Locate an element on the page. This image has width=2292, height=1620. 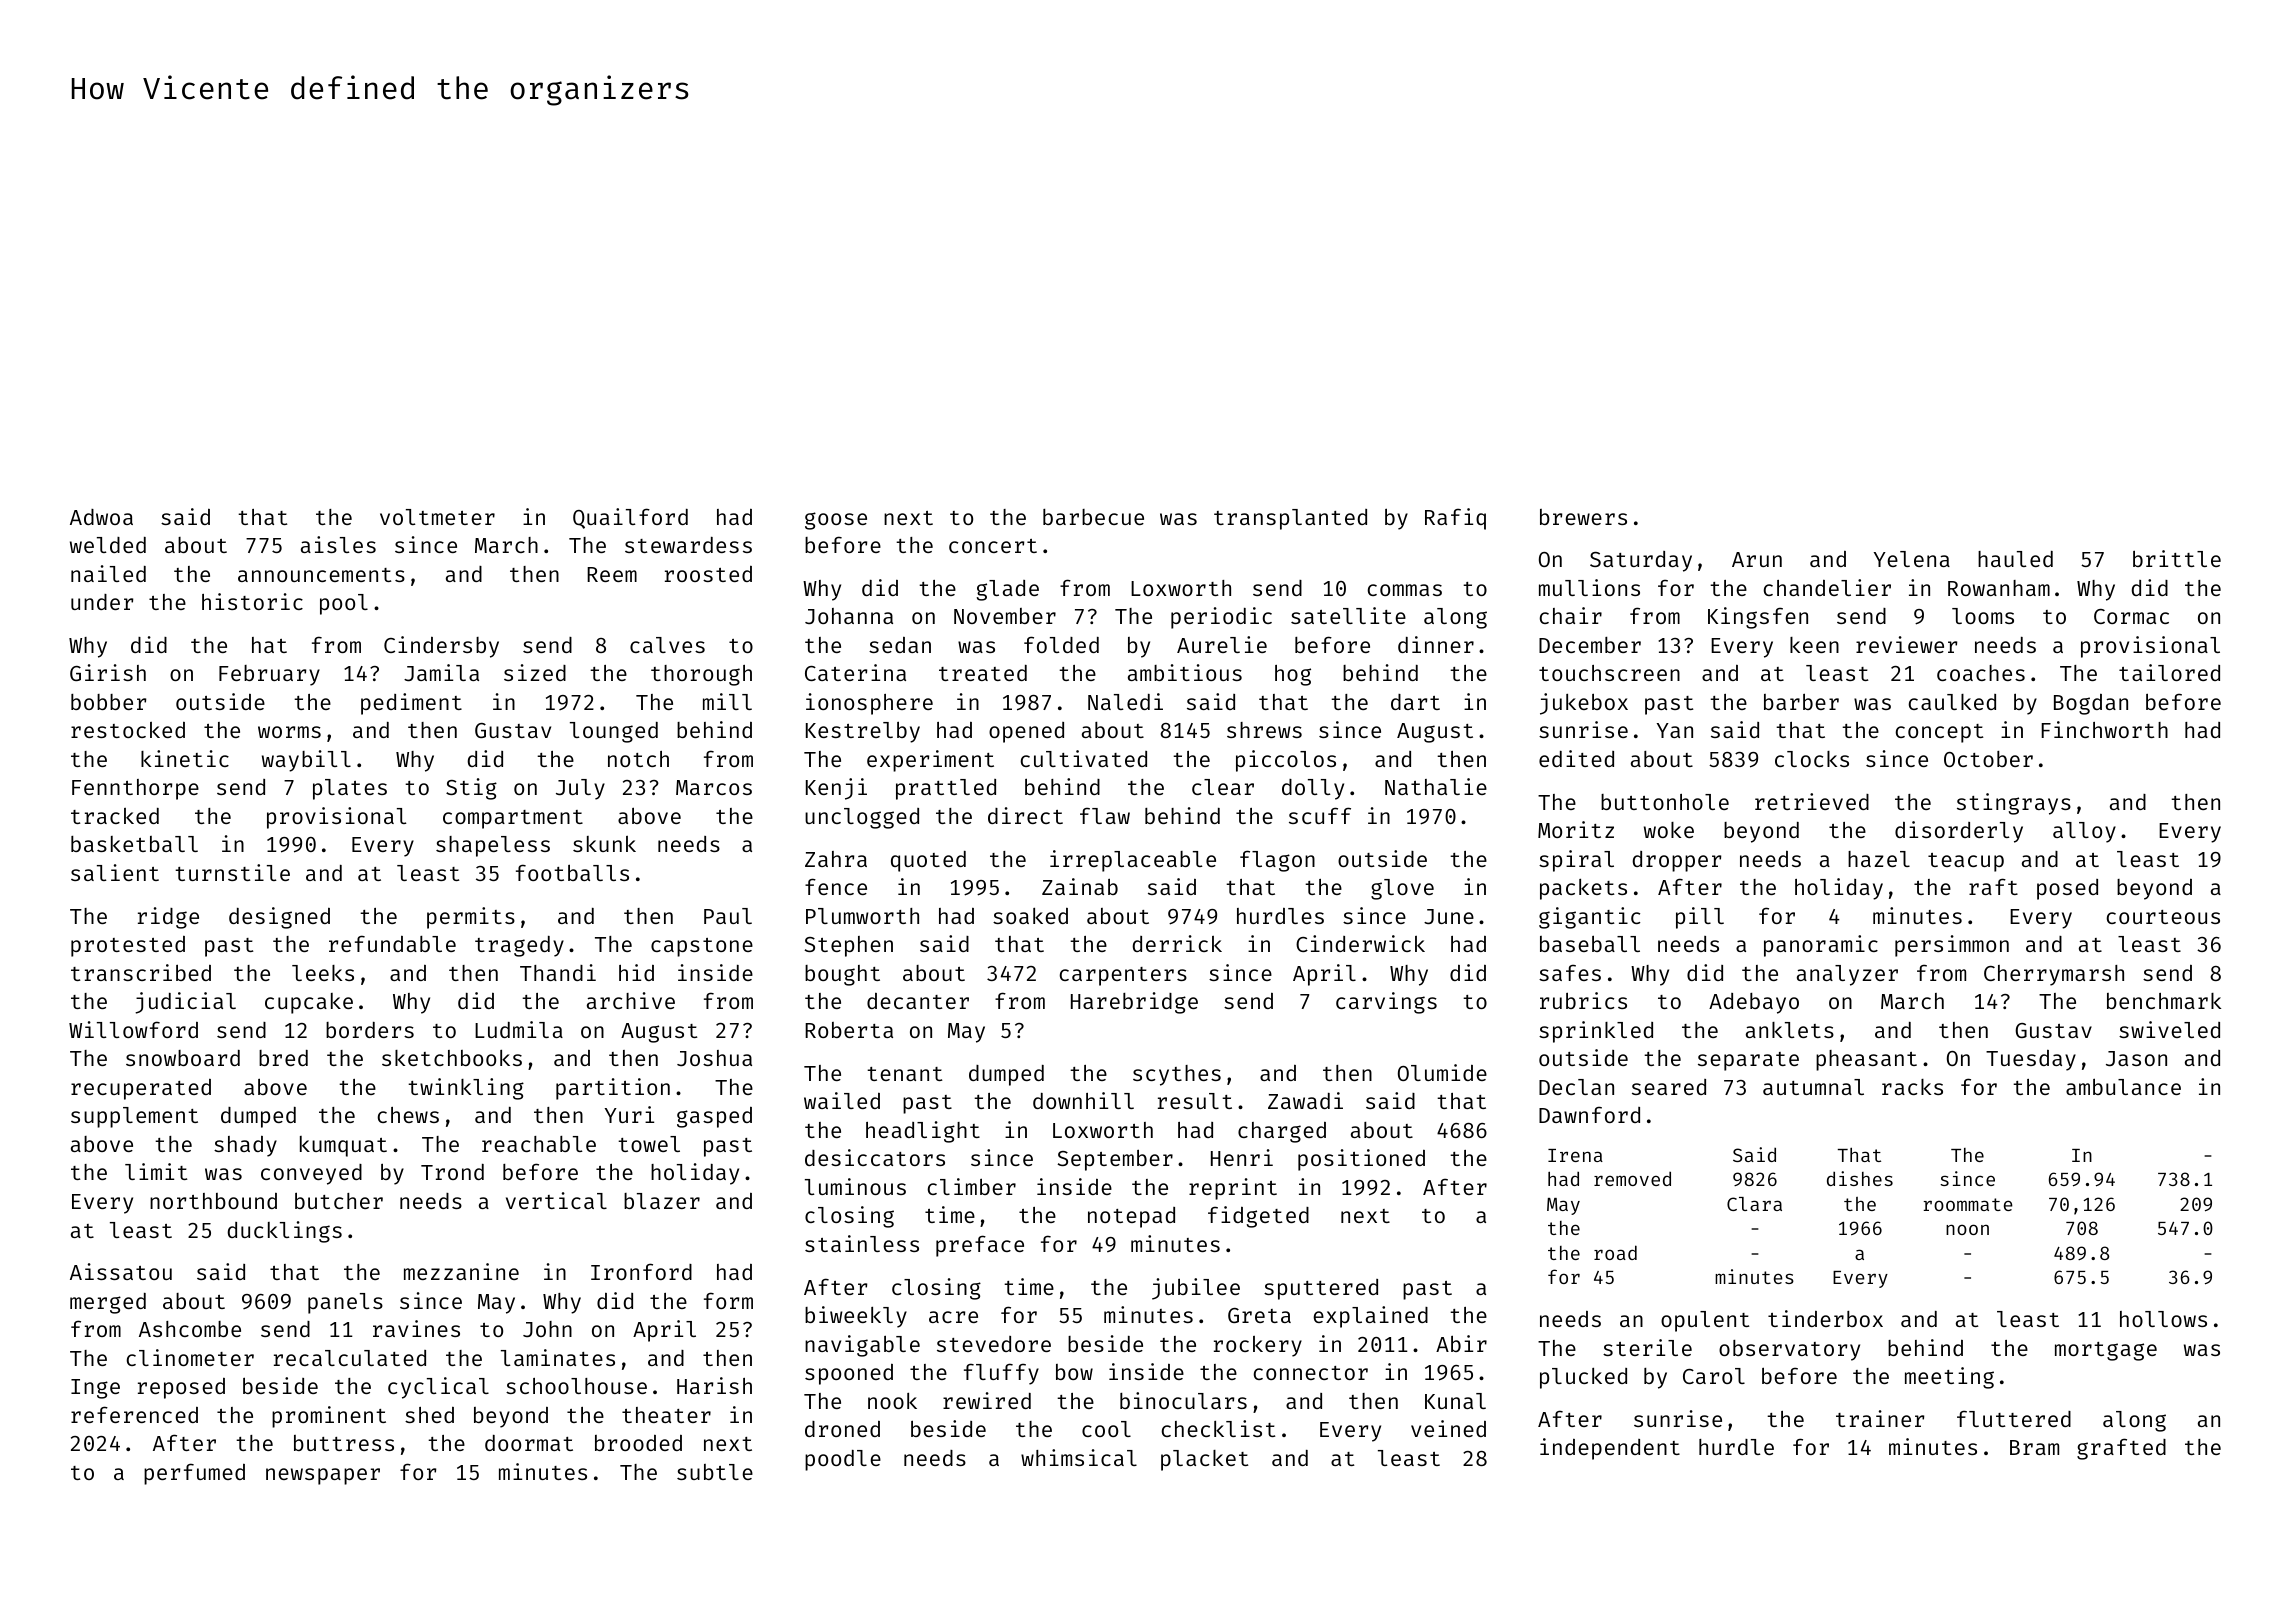
benchmark is located at coordinates (2164, 1001).
